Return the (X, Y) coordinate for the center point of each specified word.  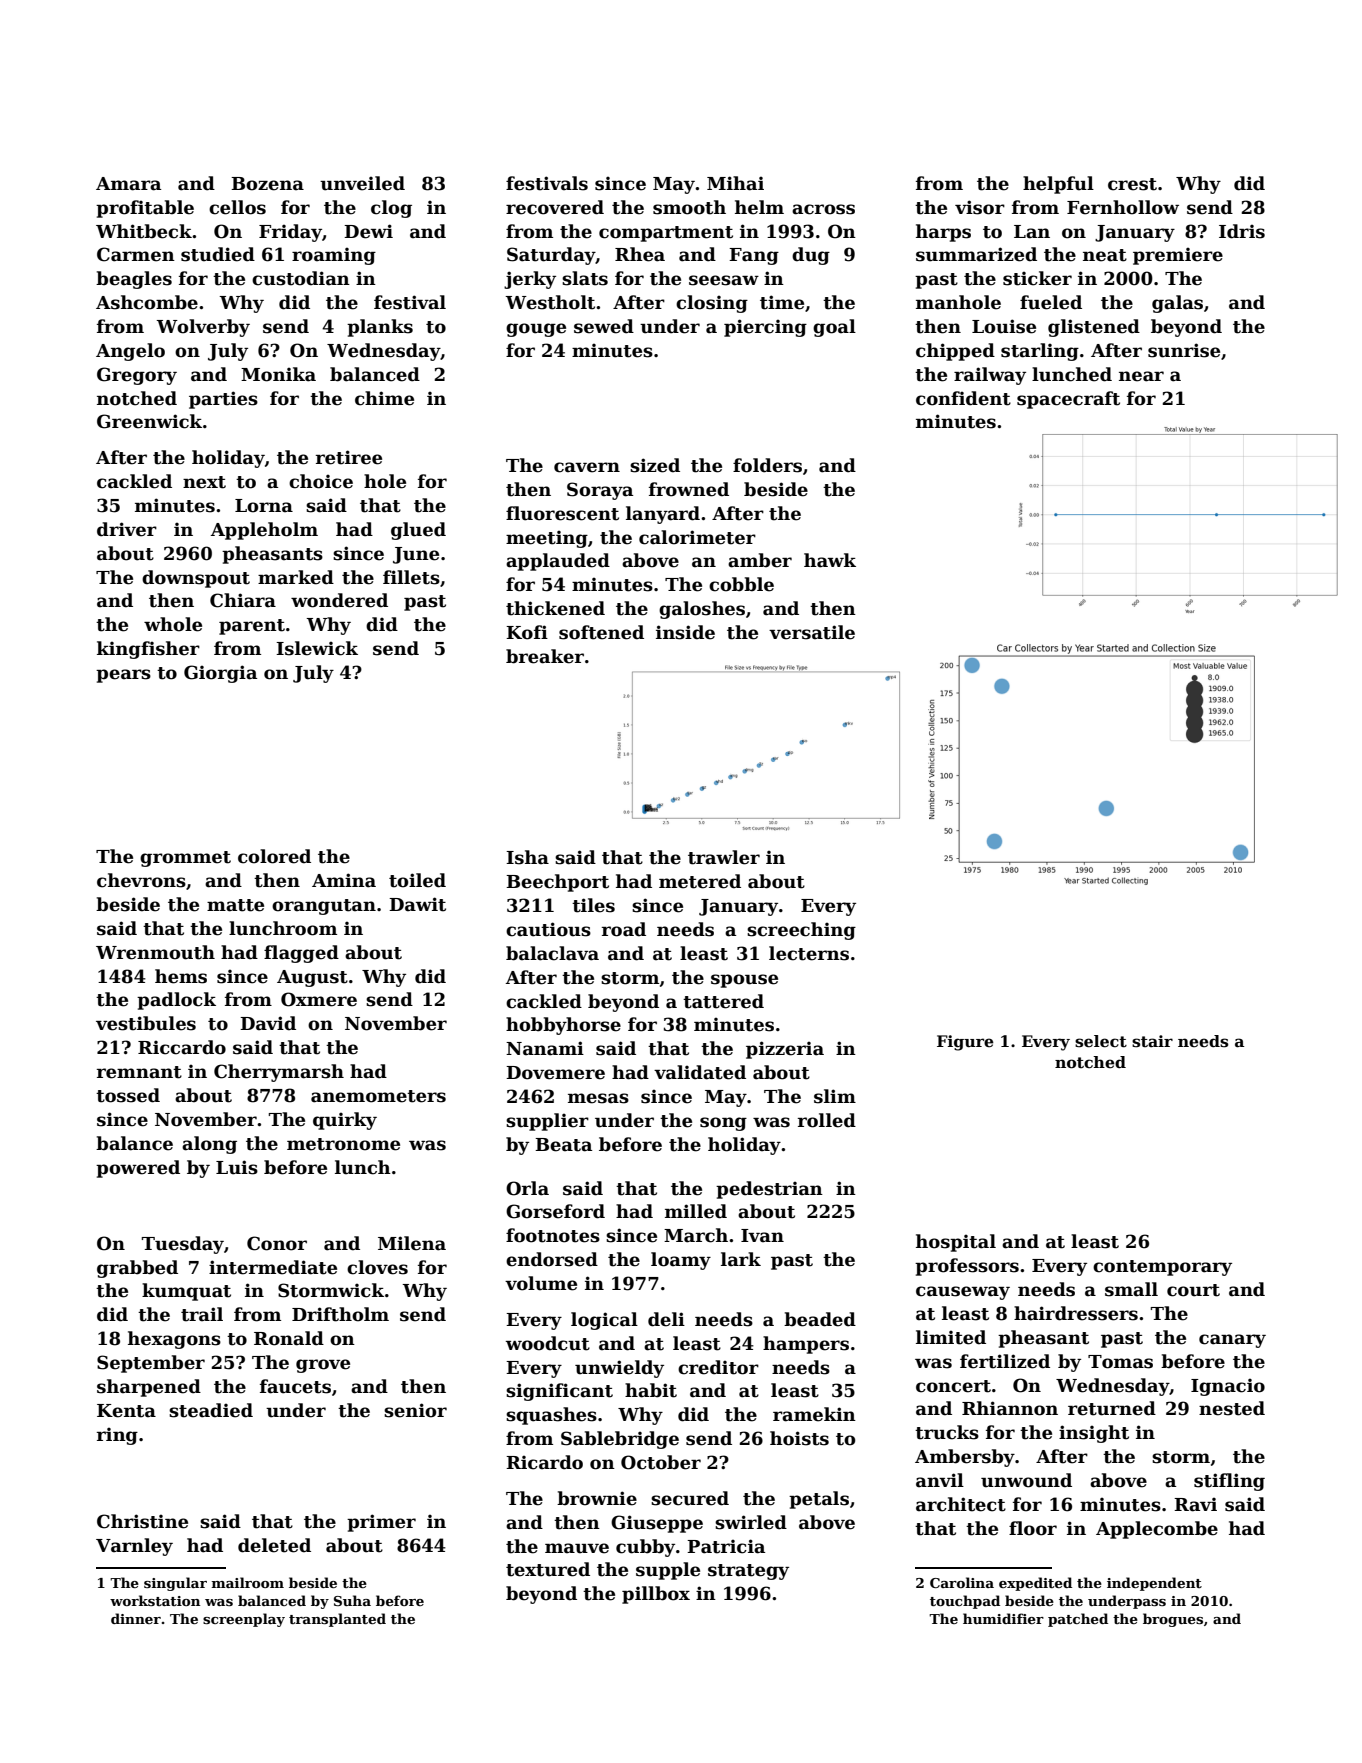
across (823, 209)
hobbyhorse (563, 1026)
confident (963, 398)
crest (1132, 184)
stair (1152, 1041)
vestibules (146, 1023)
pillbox (656, 1595)
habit (651, 1390)
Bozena (267, 184)
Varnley (134, 1547)
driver (127, 529)
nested (1232, 1408)
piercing (765, 328)
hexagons (174, 1340)
